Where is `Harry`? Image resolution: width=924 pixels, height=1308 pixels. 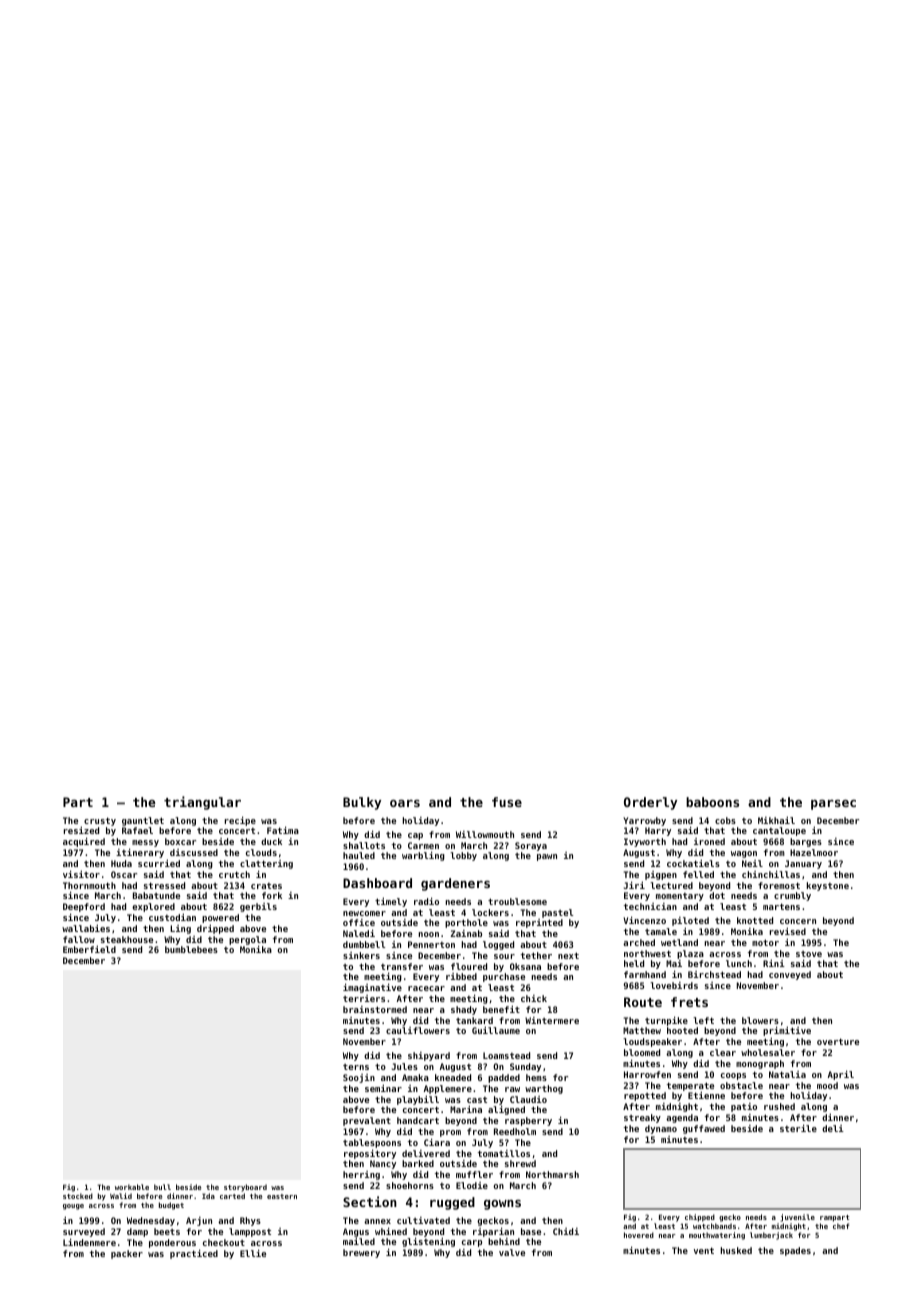 Harry is located at coordinates (658, 831).
